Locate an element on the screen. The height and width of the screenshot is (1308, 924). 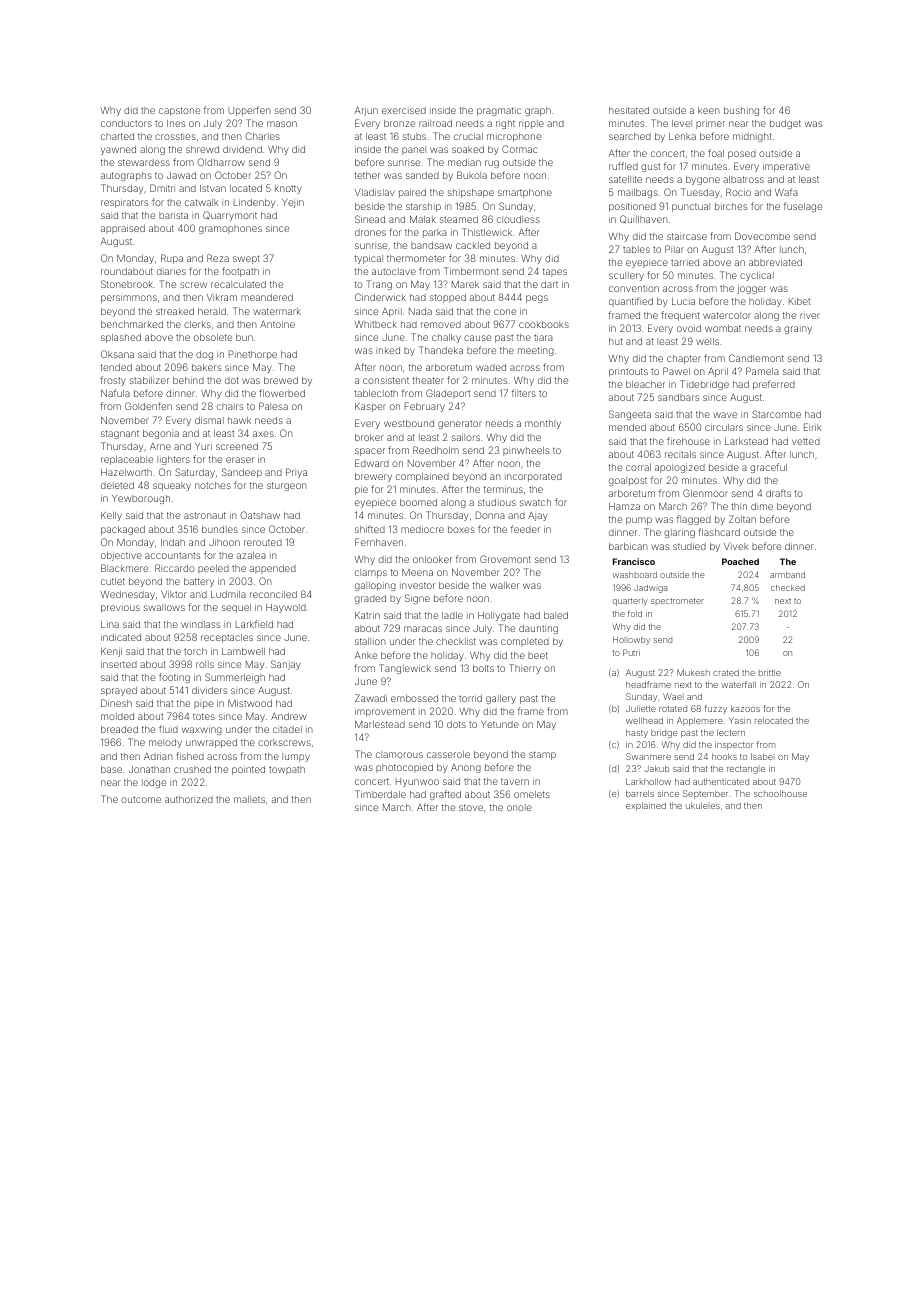
deleted is located at coordinates (117, 485).
